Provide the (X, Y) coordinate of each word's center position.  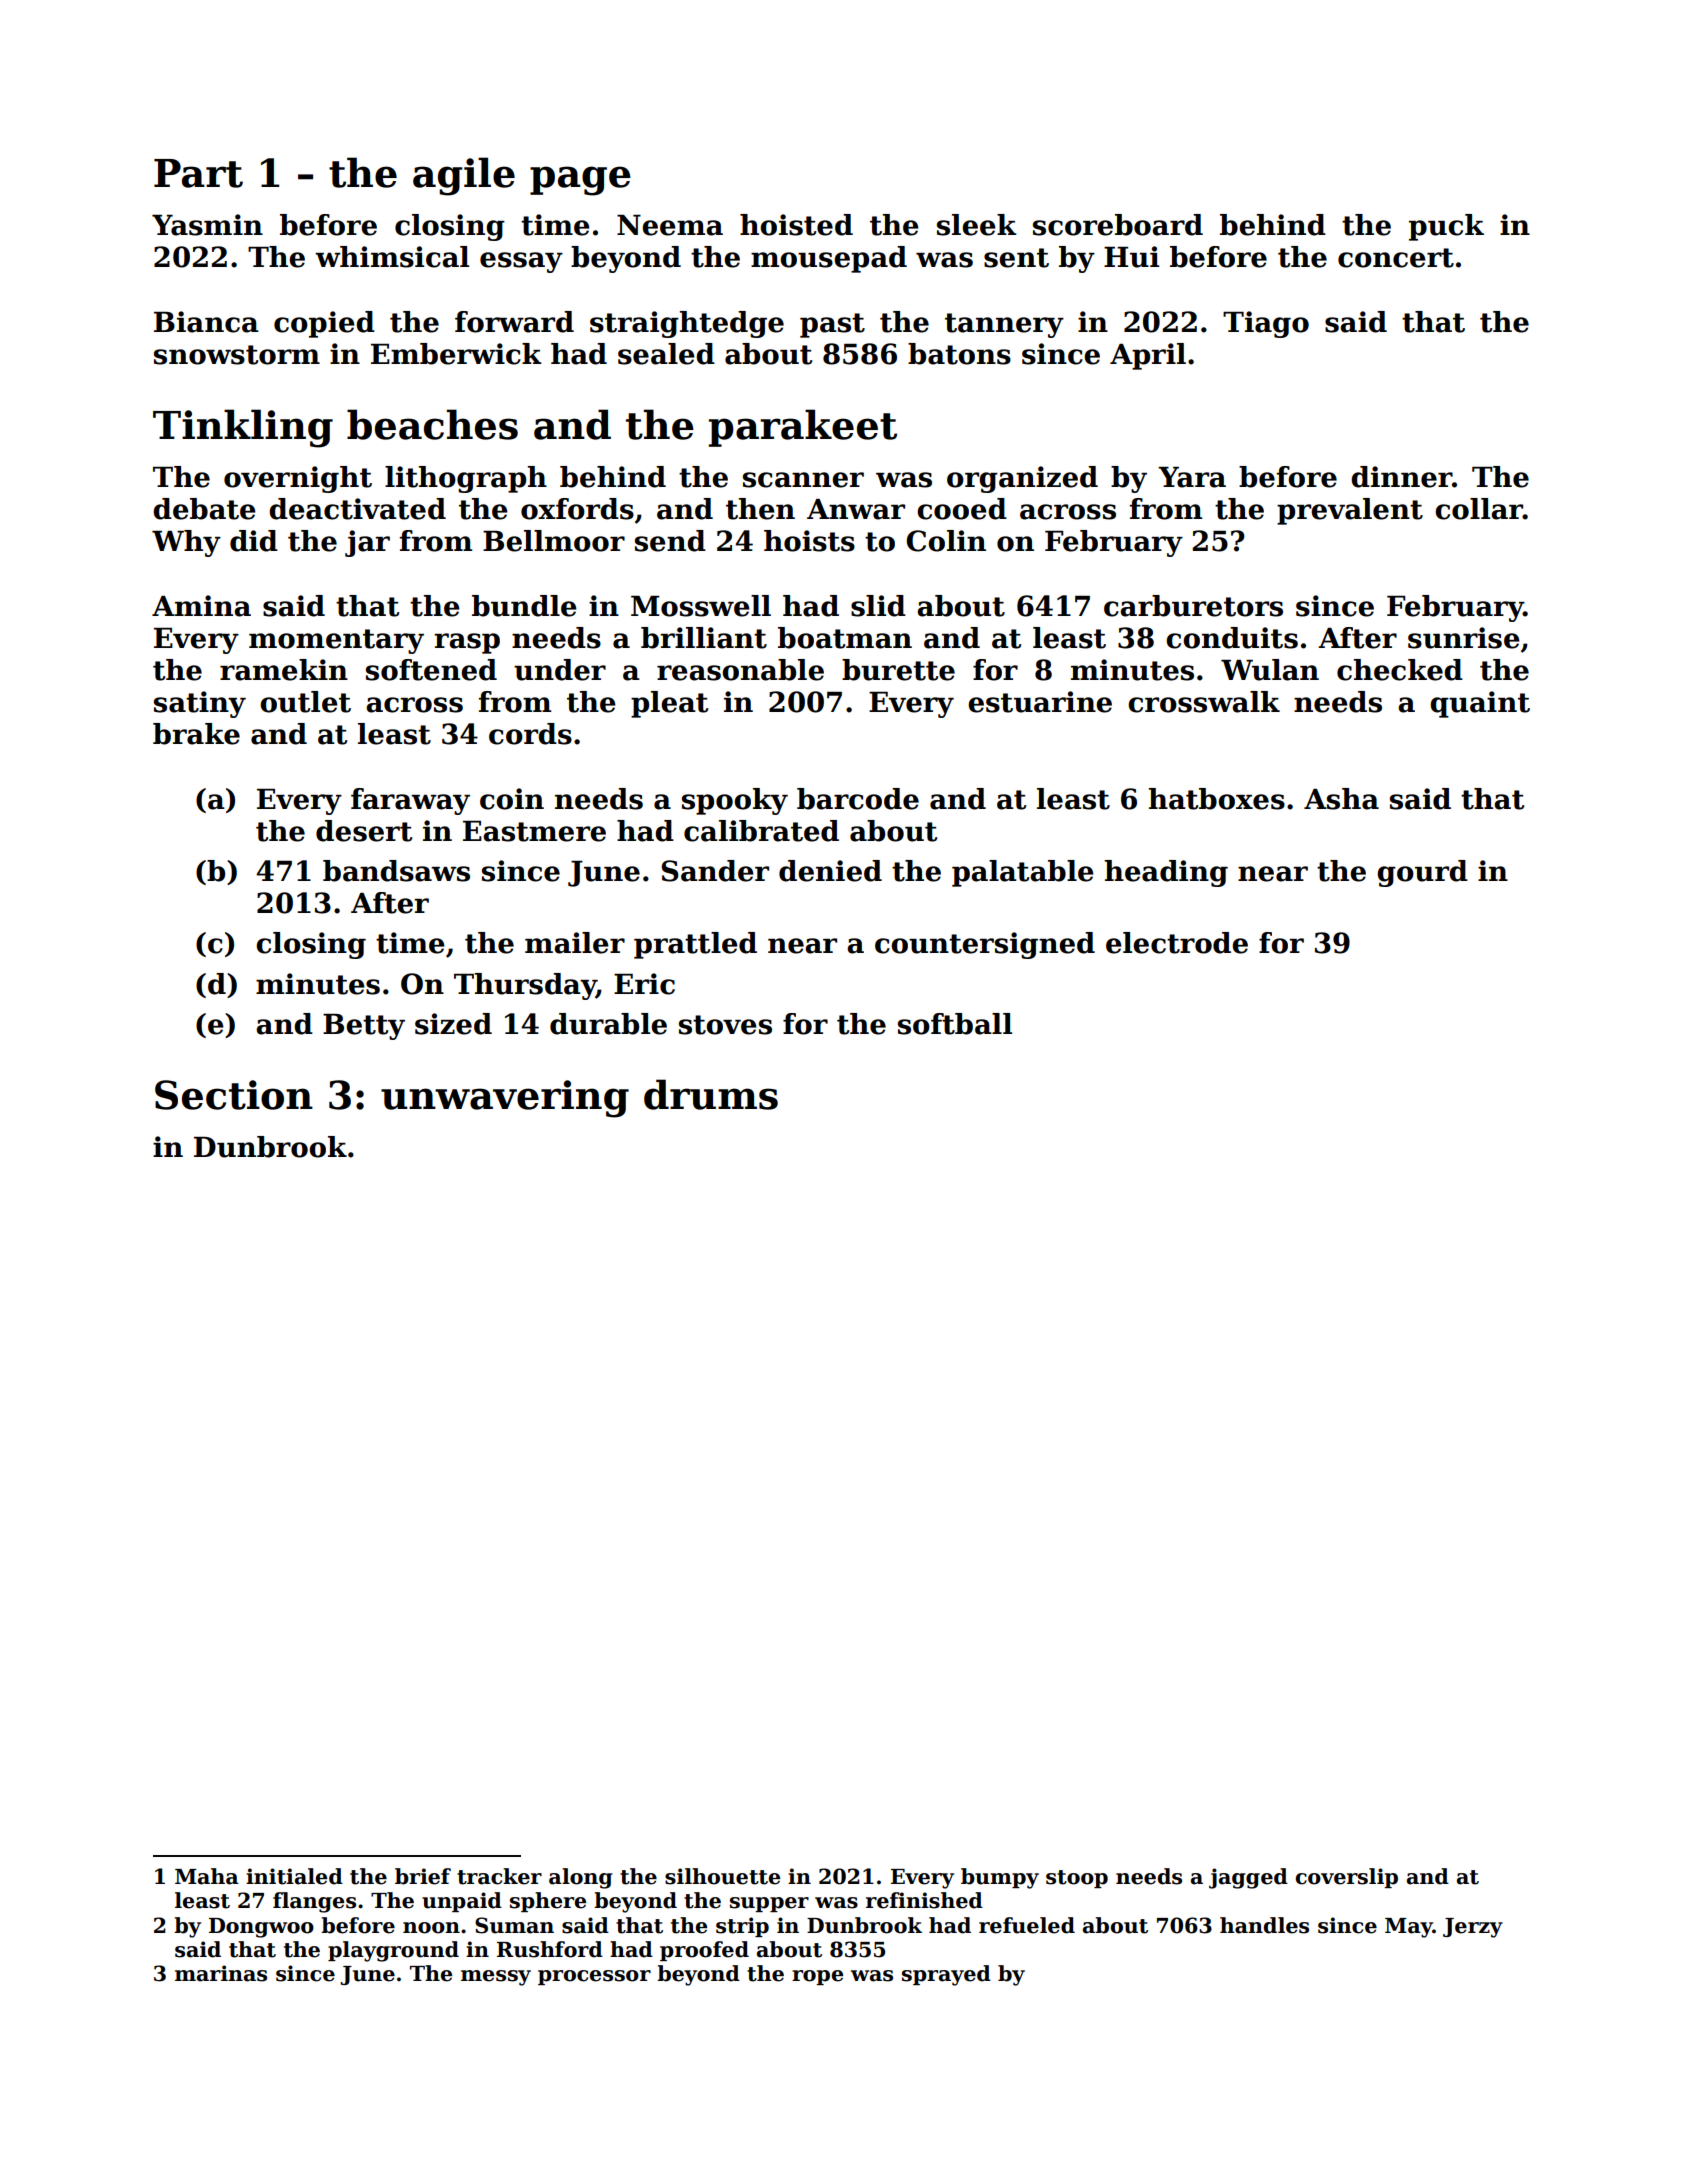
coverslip (1347, 1878)
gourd (1422, 873)
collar (1479, 509)
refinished (924, 1900)
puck (1446, 227)
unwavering (505, 1099)
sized (453, 1024)
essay (521, 262)
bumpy (1000, 1878)
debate (204, 509)
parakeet (803, 428)
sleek (977, 225)
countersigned (985, 945)
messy (496, 1978)
